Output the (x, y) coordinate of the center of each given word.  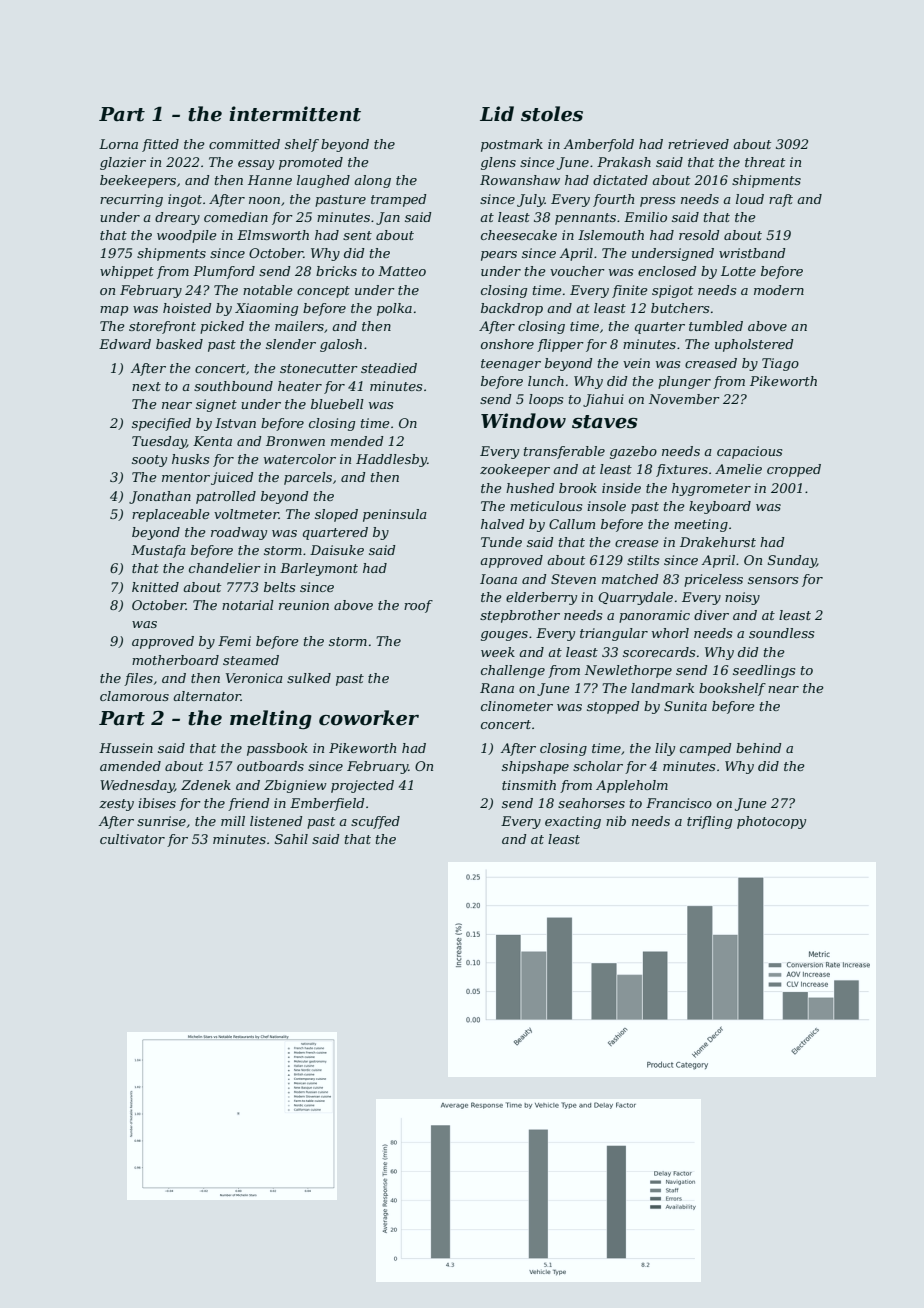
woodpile (187, 236)
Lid (497, 114)
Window (523, 421)
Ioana (498, 579)
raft (781, 200)
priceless (713, 580)
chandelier (225, 568)
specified (161, 424)
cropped (794, 470)
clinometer (517, 706)
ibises (157, 803)
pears (499, 256)
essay (256, 165)
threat (765, 162)
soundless (781, 633)
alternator (207, 696)
